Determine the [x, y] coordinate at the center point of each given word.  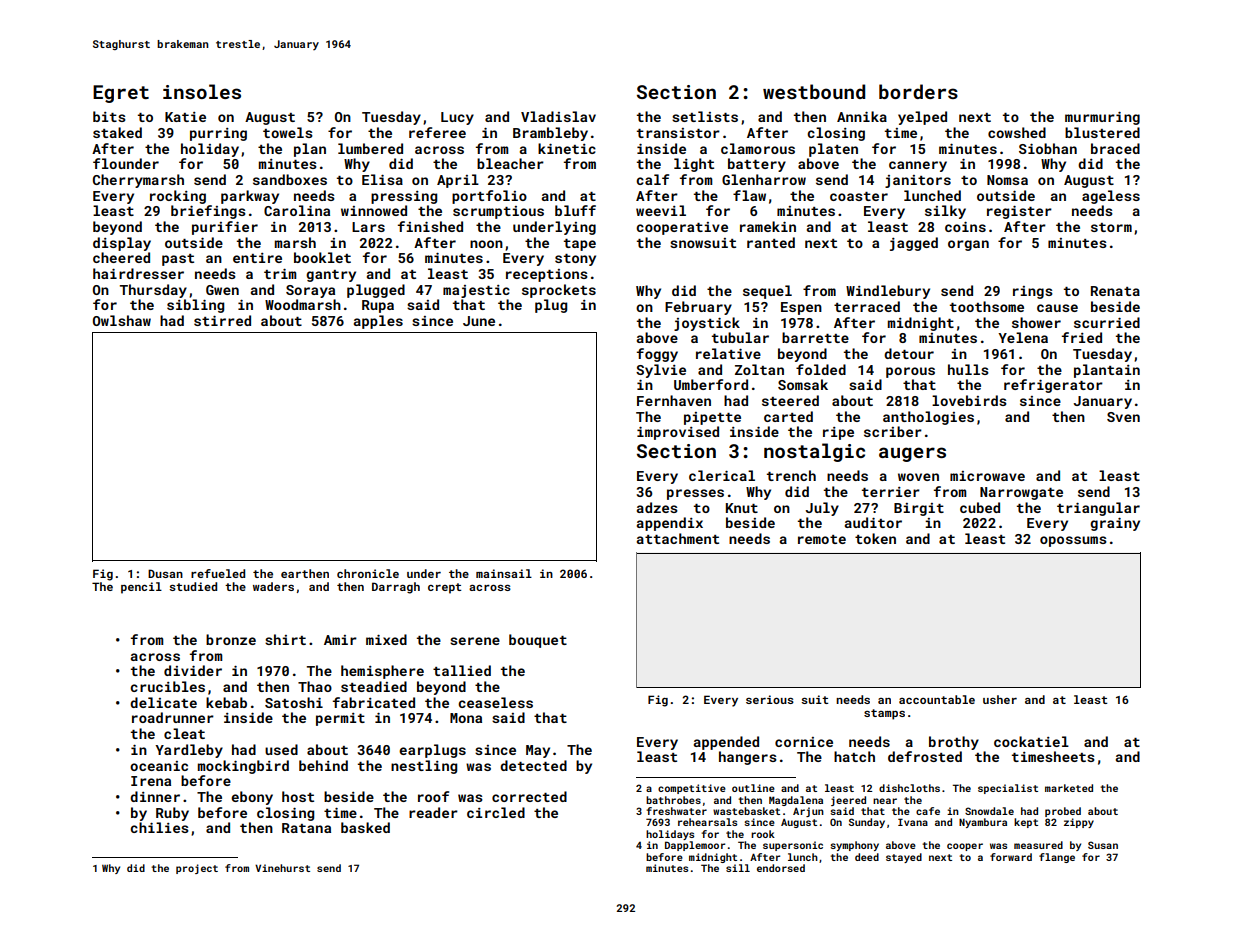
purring [218, 134]
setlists [705, 116]
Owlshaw [122, 320]
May [538, 751]
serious [770, 699]
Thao [315, 686]
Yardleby [189, 751]
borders [918, 91]
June [479, 321]
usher [1000, 699]
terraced [867, 306]
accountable [937, 699]
